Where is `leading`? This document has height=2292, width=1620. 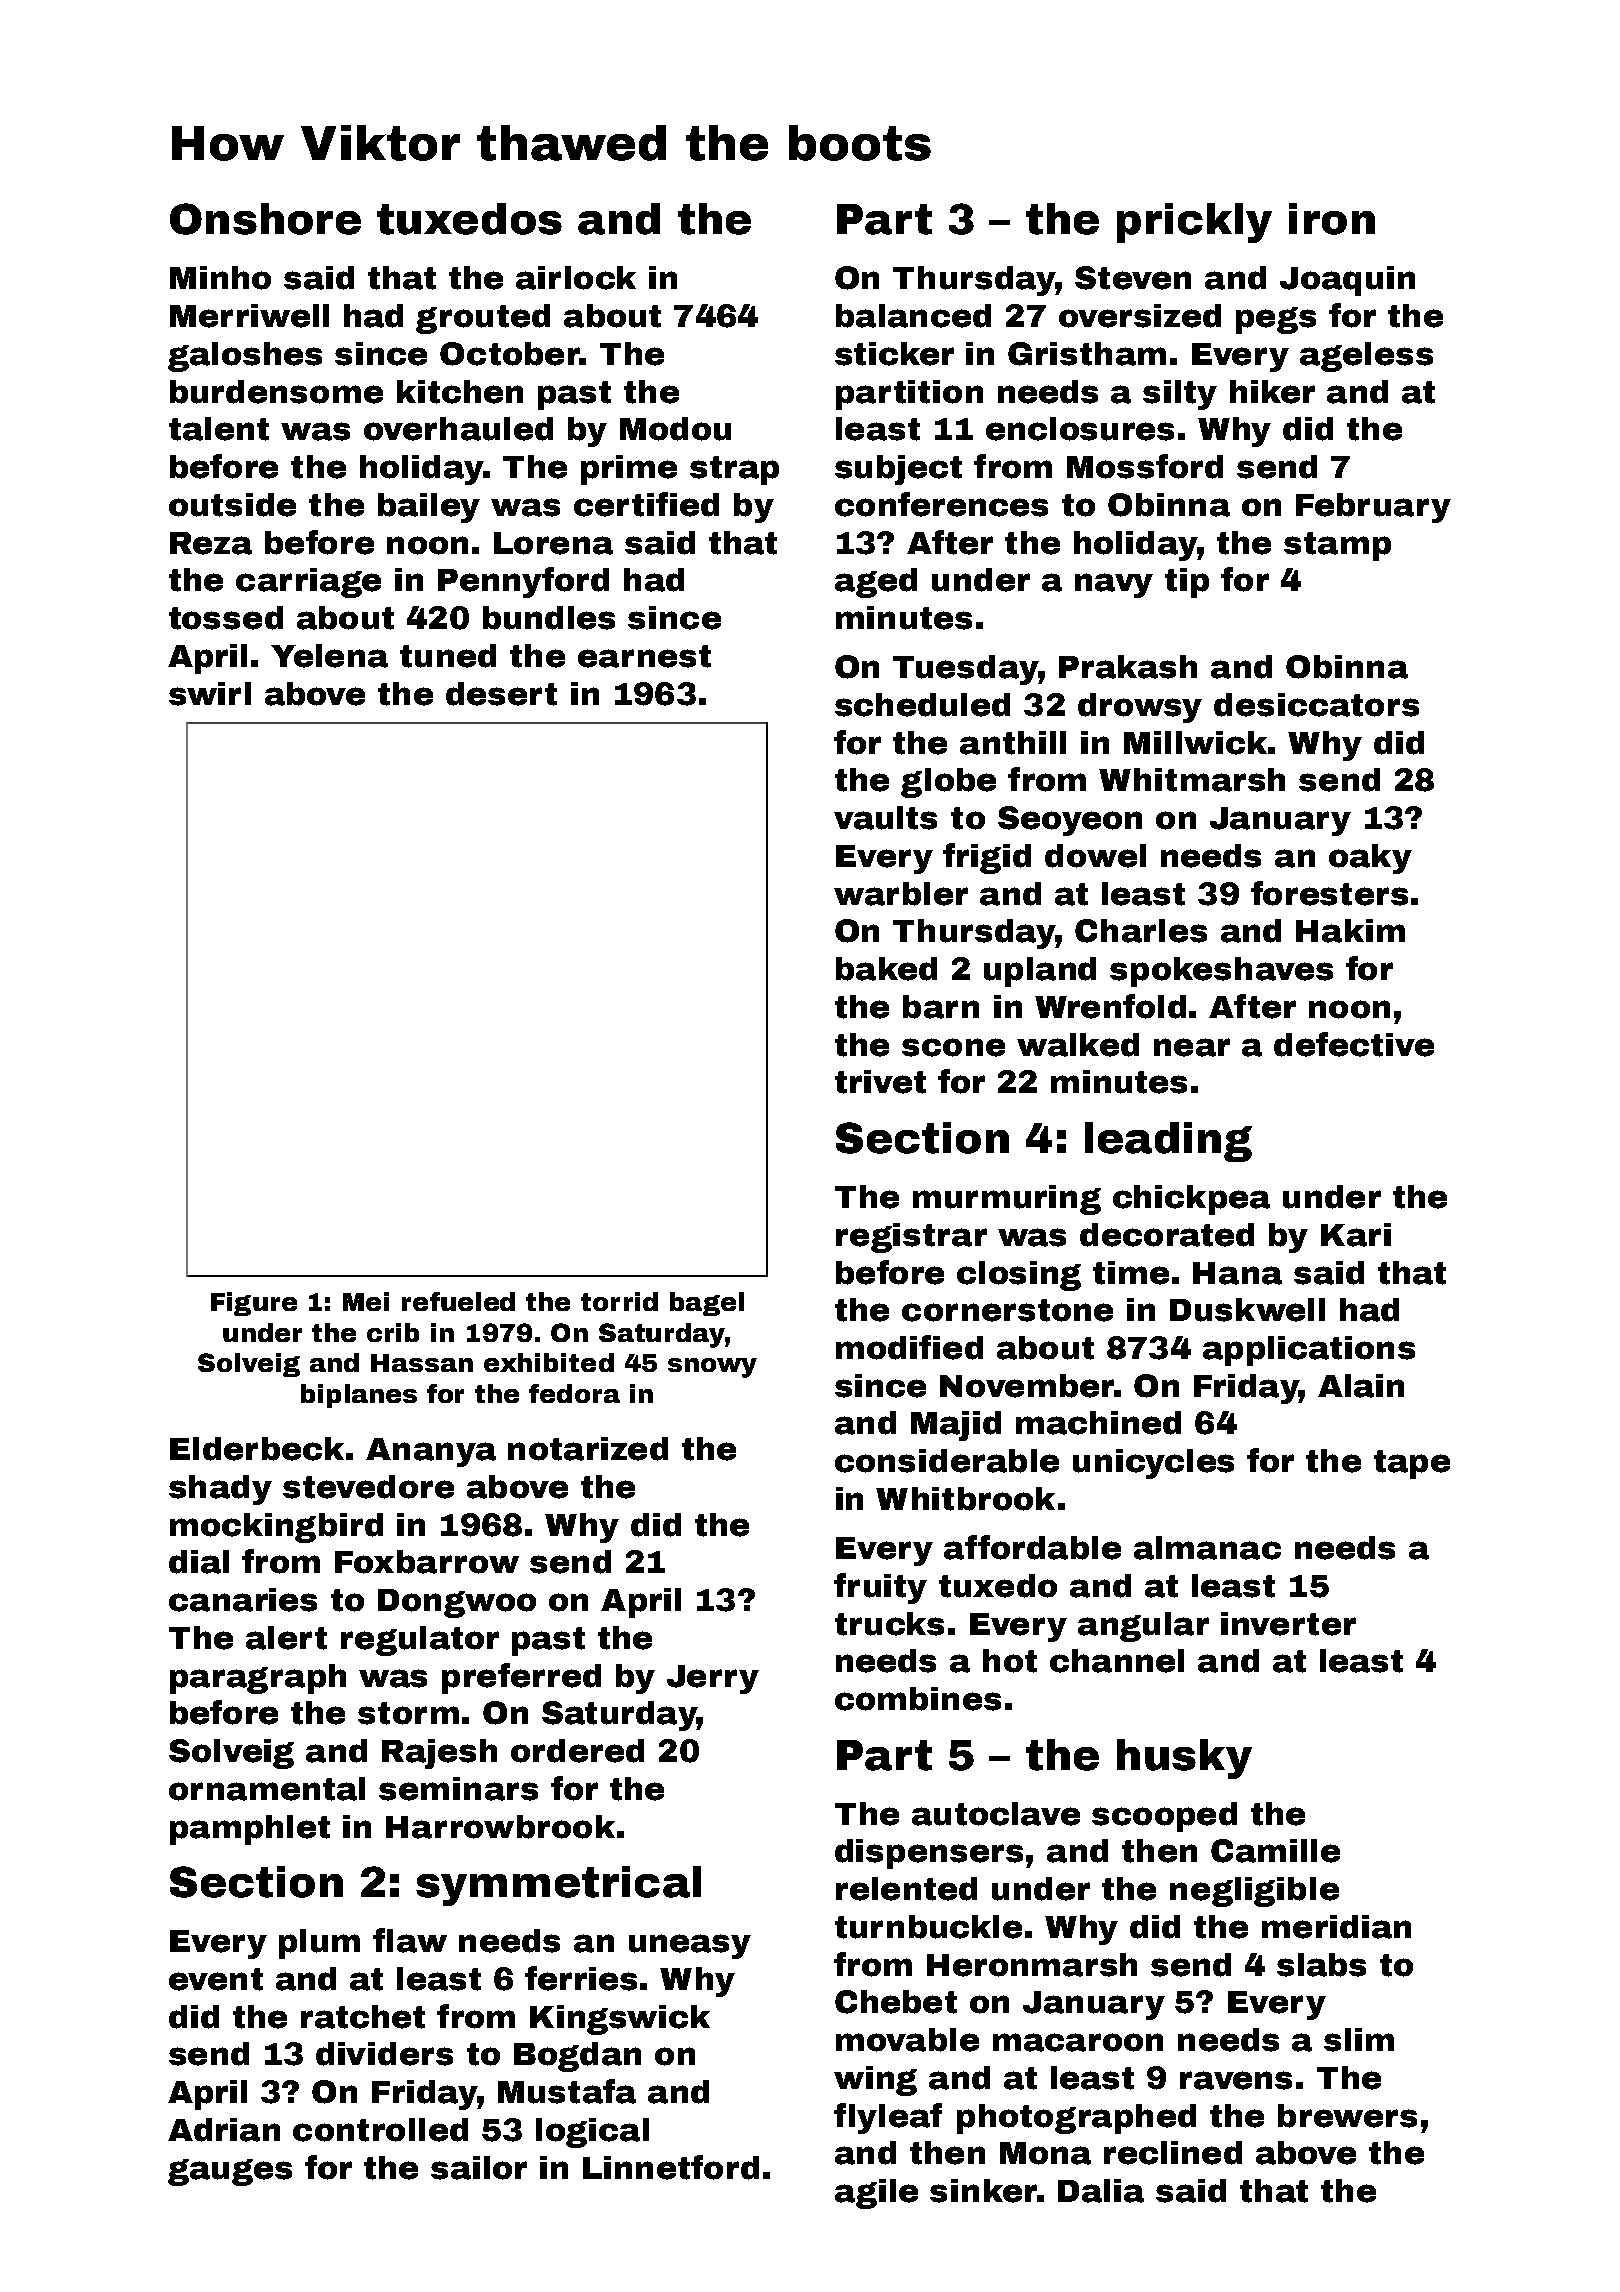
leading is located at coordinates (1168, 1142).
